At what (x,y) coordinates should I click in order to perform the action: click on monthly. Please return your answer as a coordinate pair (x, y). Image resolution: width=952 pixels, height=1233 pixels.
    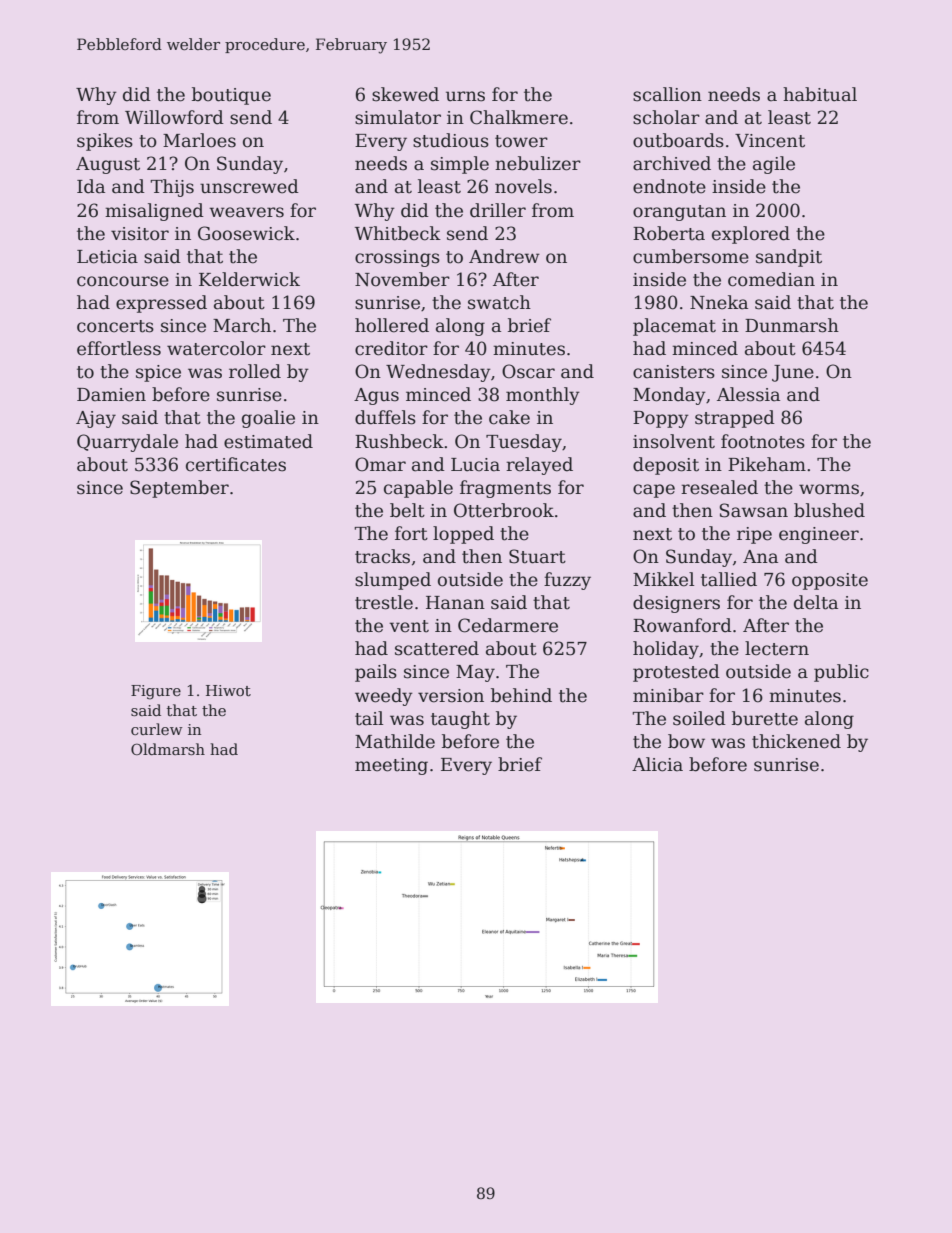
    Looking at the image, I should click on (543, 396).
